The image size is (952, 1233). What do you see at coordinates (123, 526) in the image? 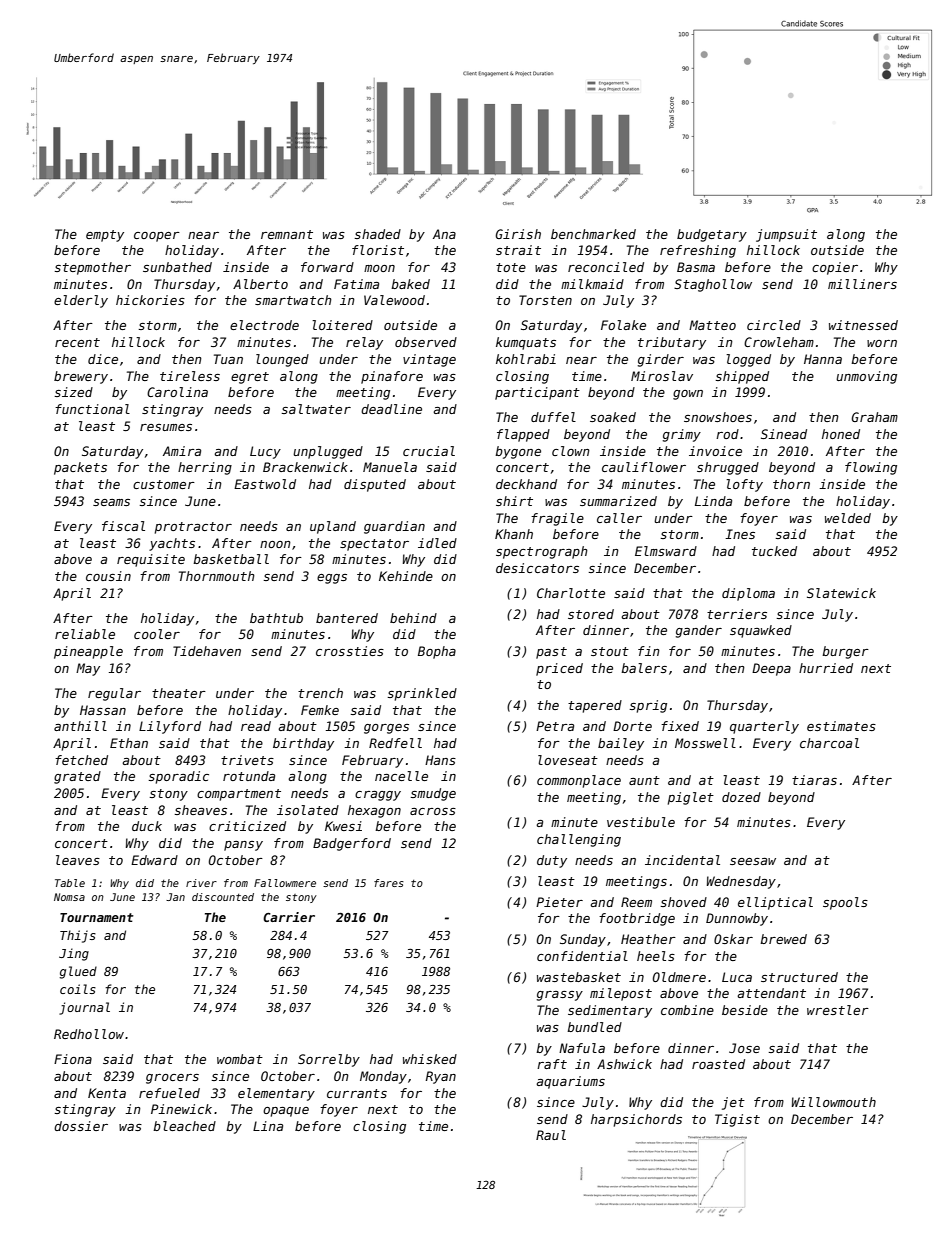
I see `fiscal` at bounding box center [123, 526].
